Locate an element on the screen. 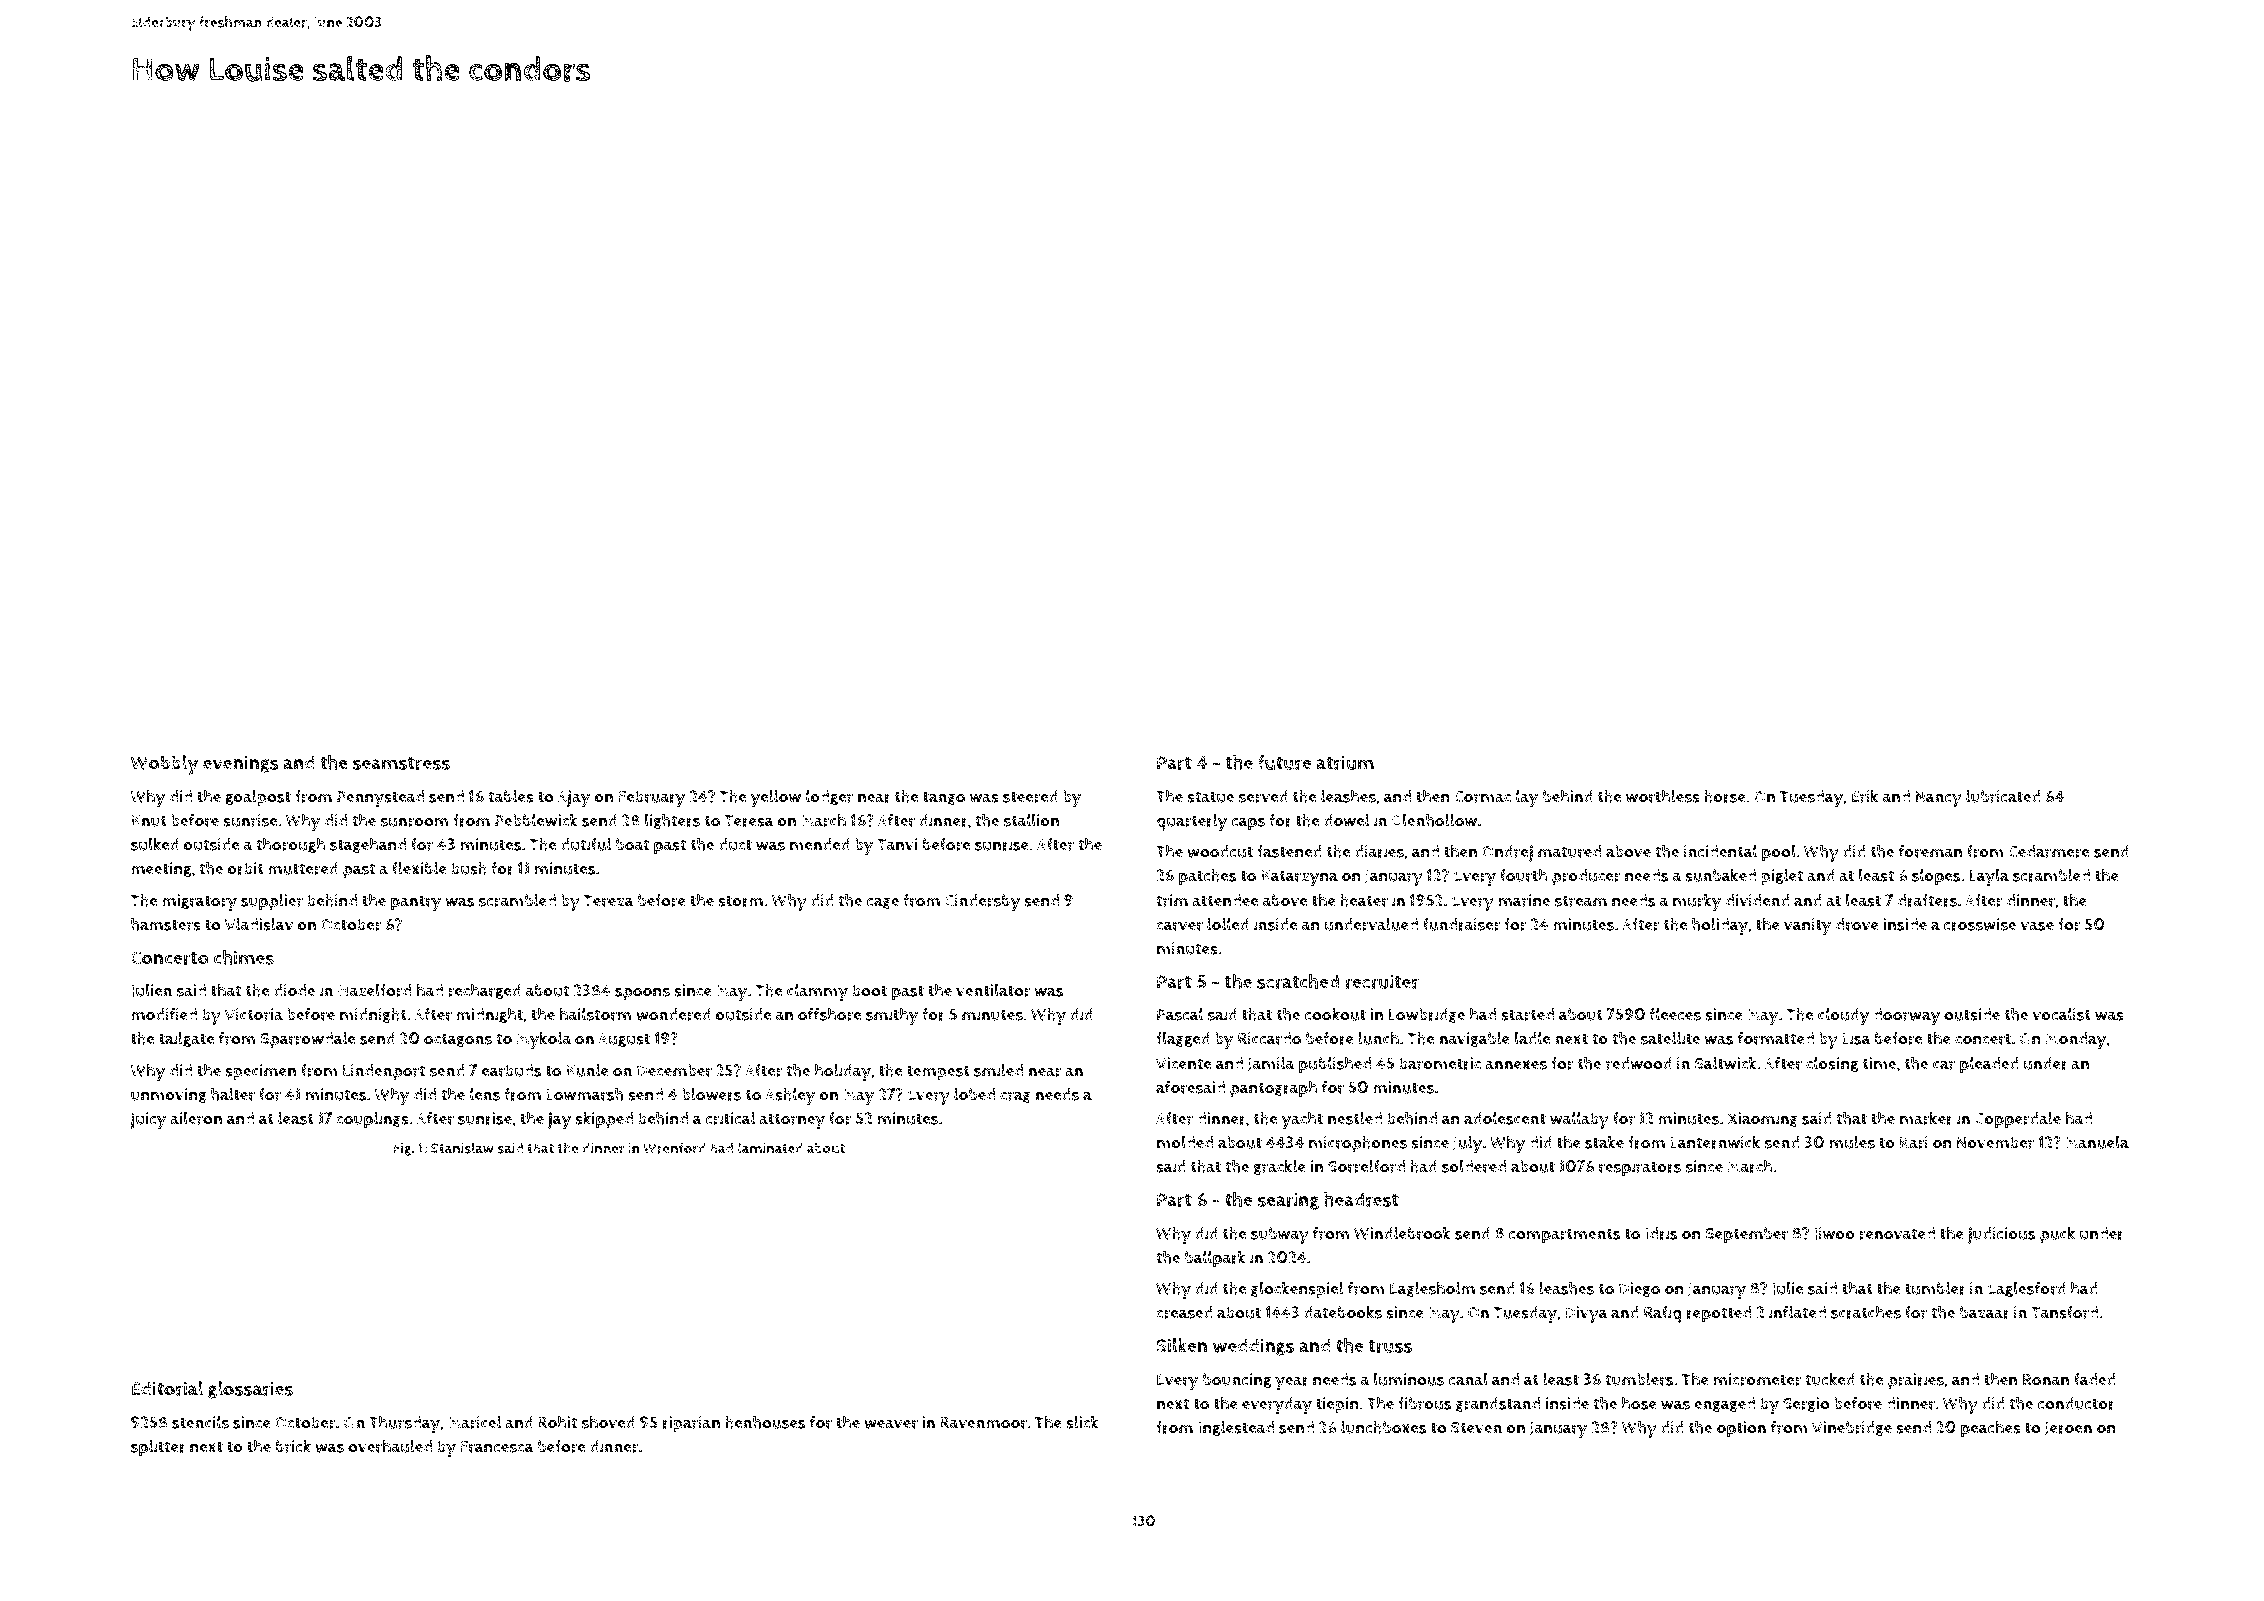 The width and height of the screenshot is (2264, 1601). piglet is located at coordinates (1782, 877).
